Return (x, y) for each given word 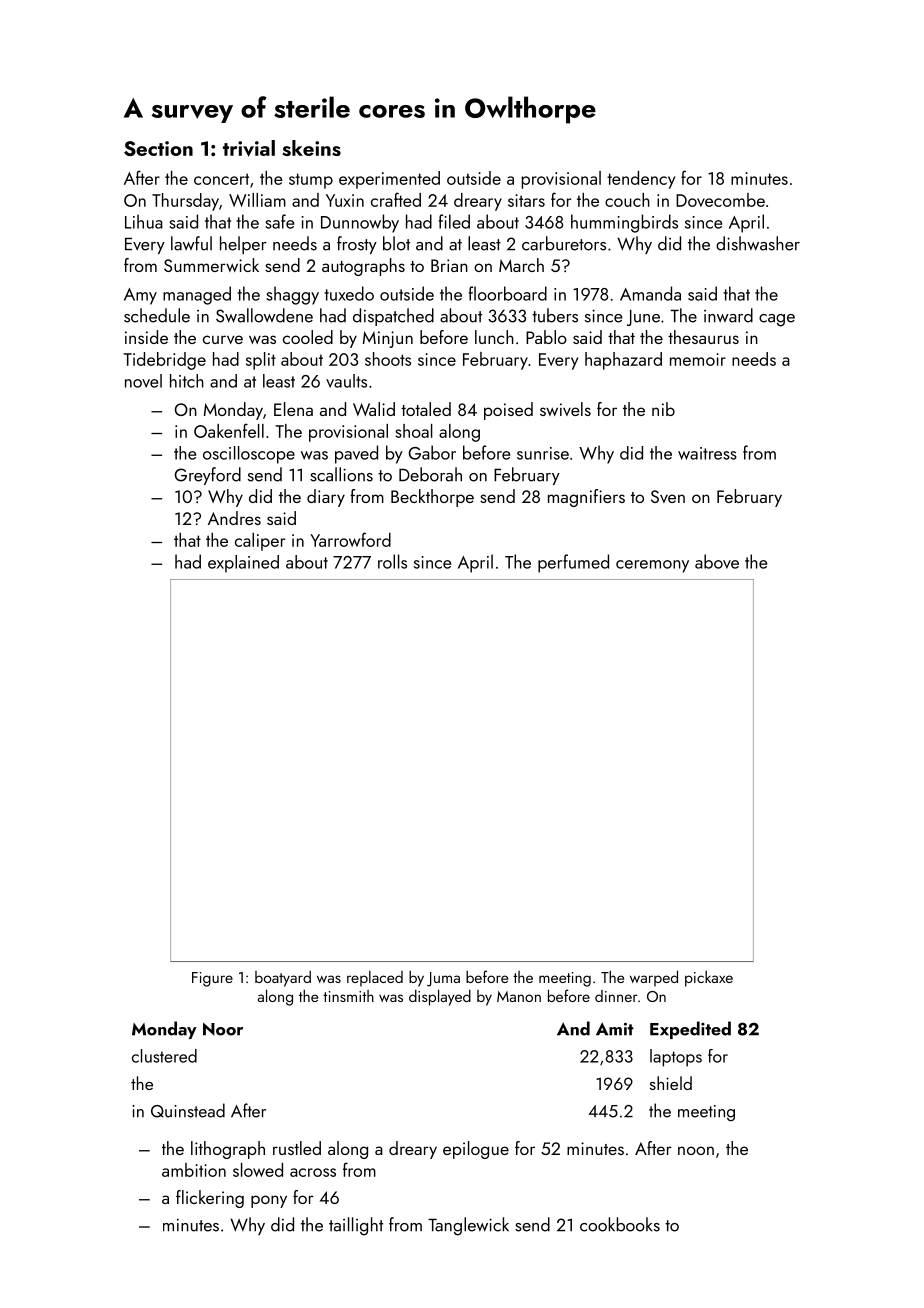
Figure (212, 979)
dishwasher (758, 243)
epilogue (476, 1150)
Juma (443, 979)
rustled (297, 1148)
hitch (187, 381)
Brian (449, 265)
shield (671, 1083)
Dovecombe (720, 200)
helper (243, 245)
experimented (389, 180)
